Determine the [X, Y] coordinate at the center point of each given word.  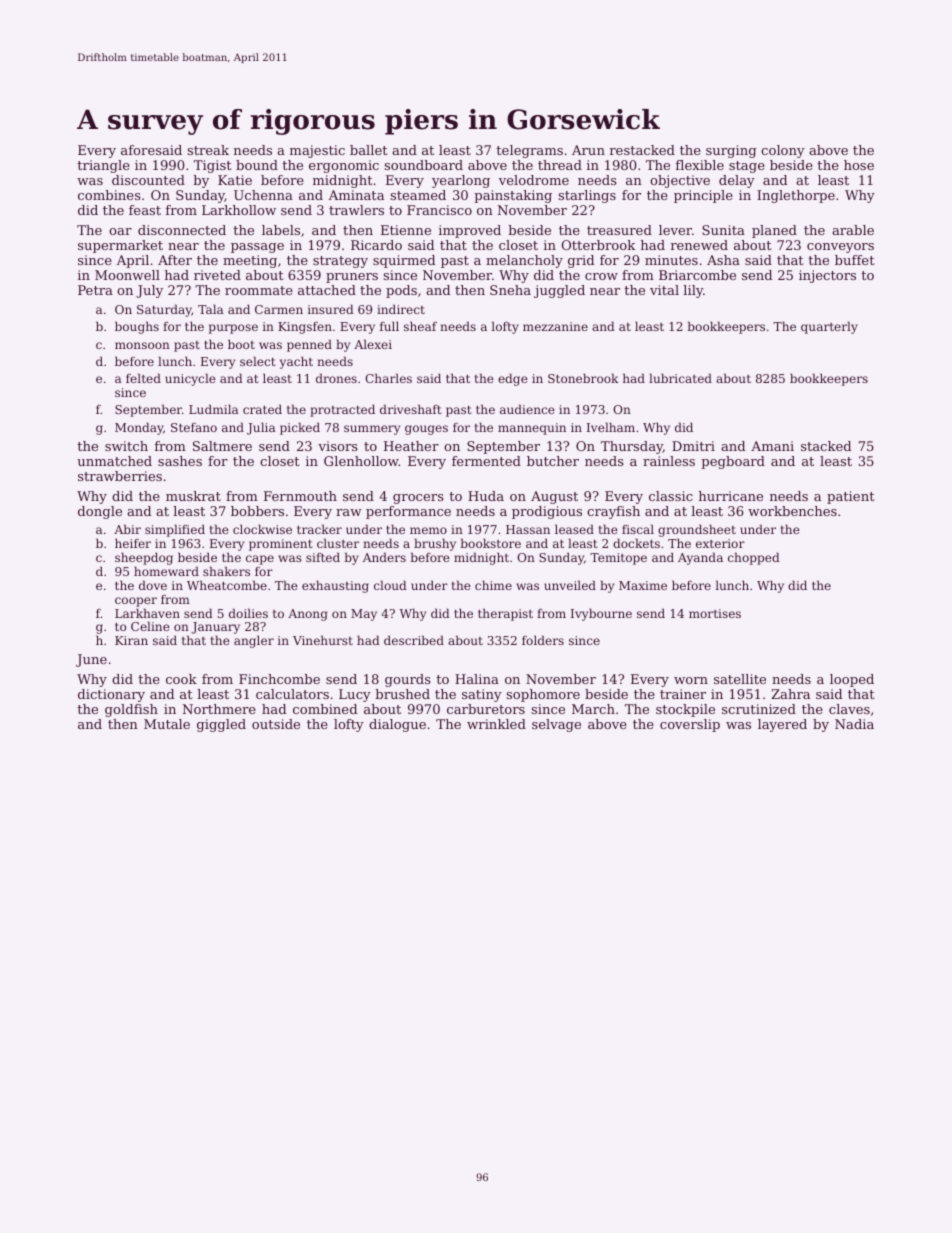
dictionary [111, 695]
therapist [505, 614]
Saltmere [222, 446]
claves [849, 709]
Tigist [213, 166]
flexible [700, 165]
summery [372, 430]
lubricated [680, 378]
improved [470, 231]
